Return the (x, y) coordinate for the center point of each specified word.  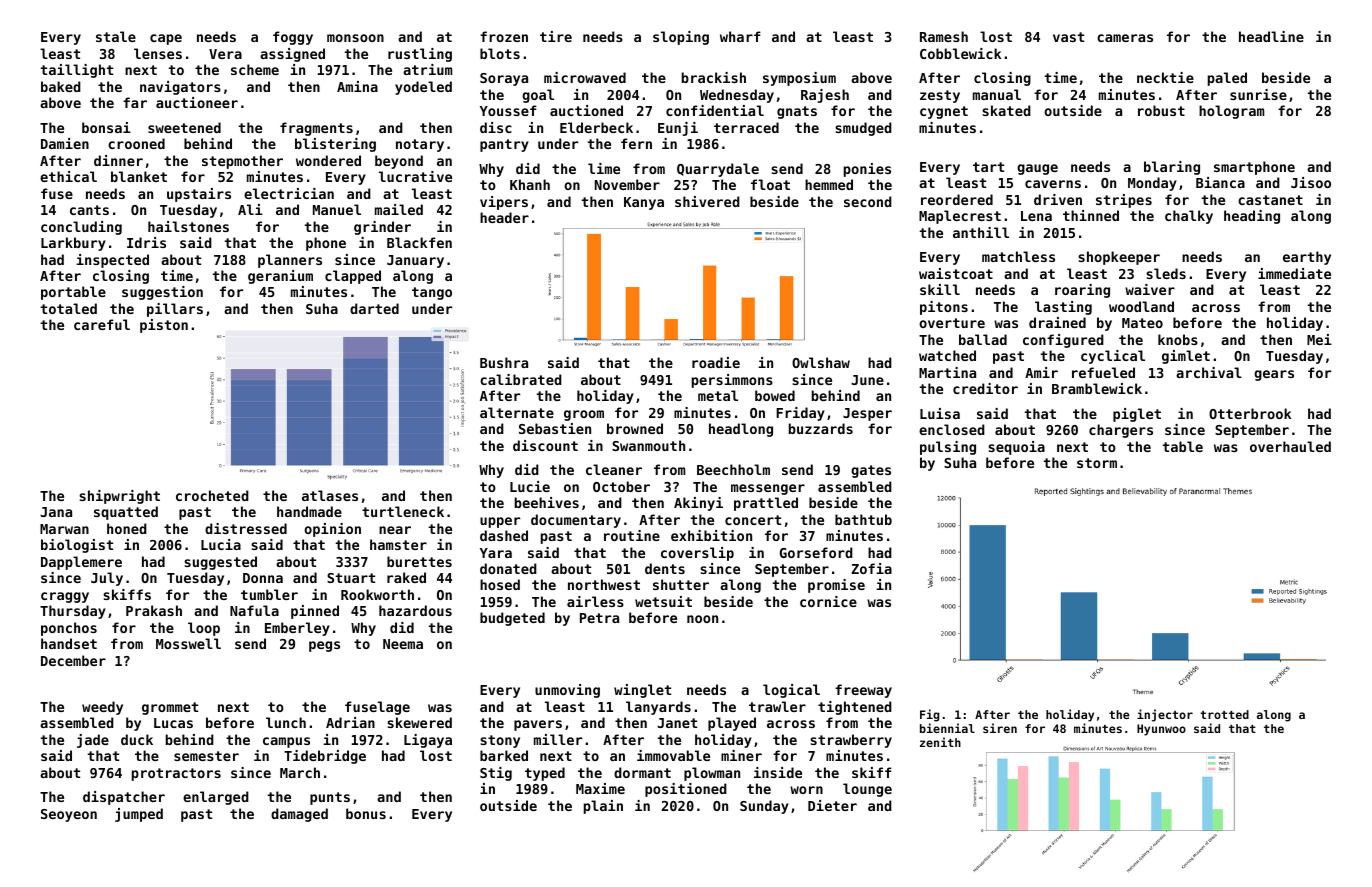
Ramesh (944, 36)
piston (164, 326)
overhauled (1290, 446)
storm (1097, 463)
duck (137, 739)
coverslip (697, 554)
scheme (255, 69)
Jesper (867, 414)
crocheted (212, 495)
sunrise (1258, 94)
